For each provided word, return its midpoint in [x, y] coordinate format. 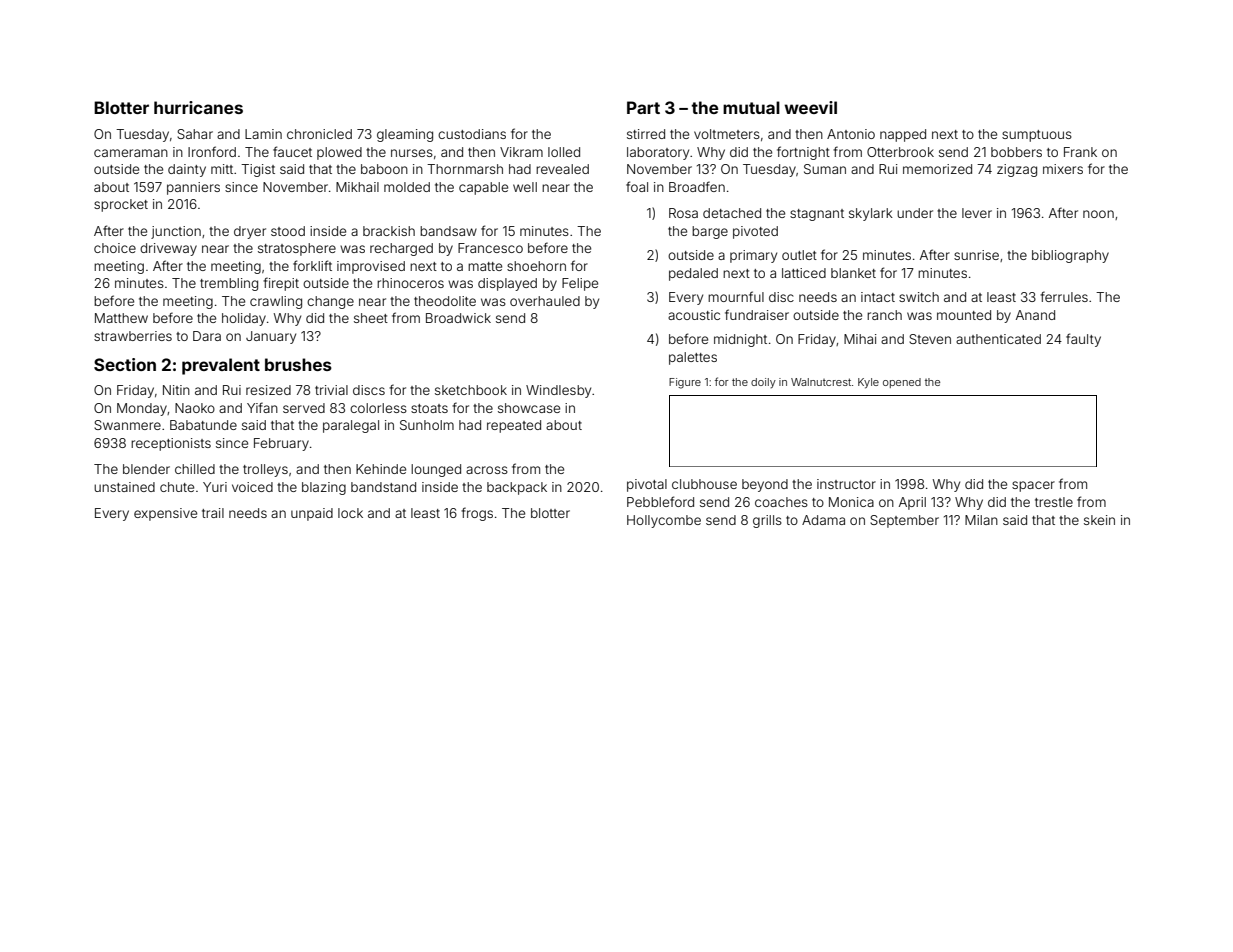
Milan [981, 520]
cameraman [131, 153]
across [487, 470]
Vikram [521, 152]
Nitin [176, 390]
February [281, 444]
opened [902, 383]
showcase [529, 408]
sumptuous [1037, 136]
